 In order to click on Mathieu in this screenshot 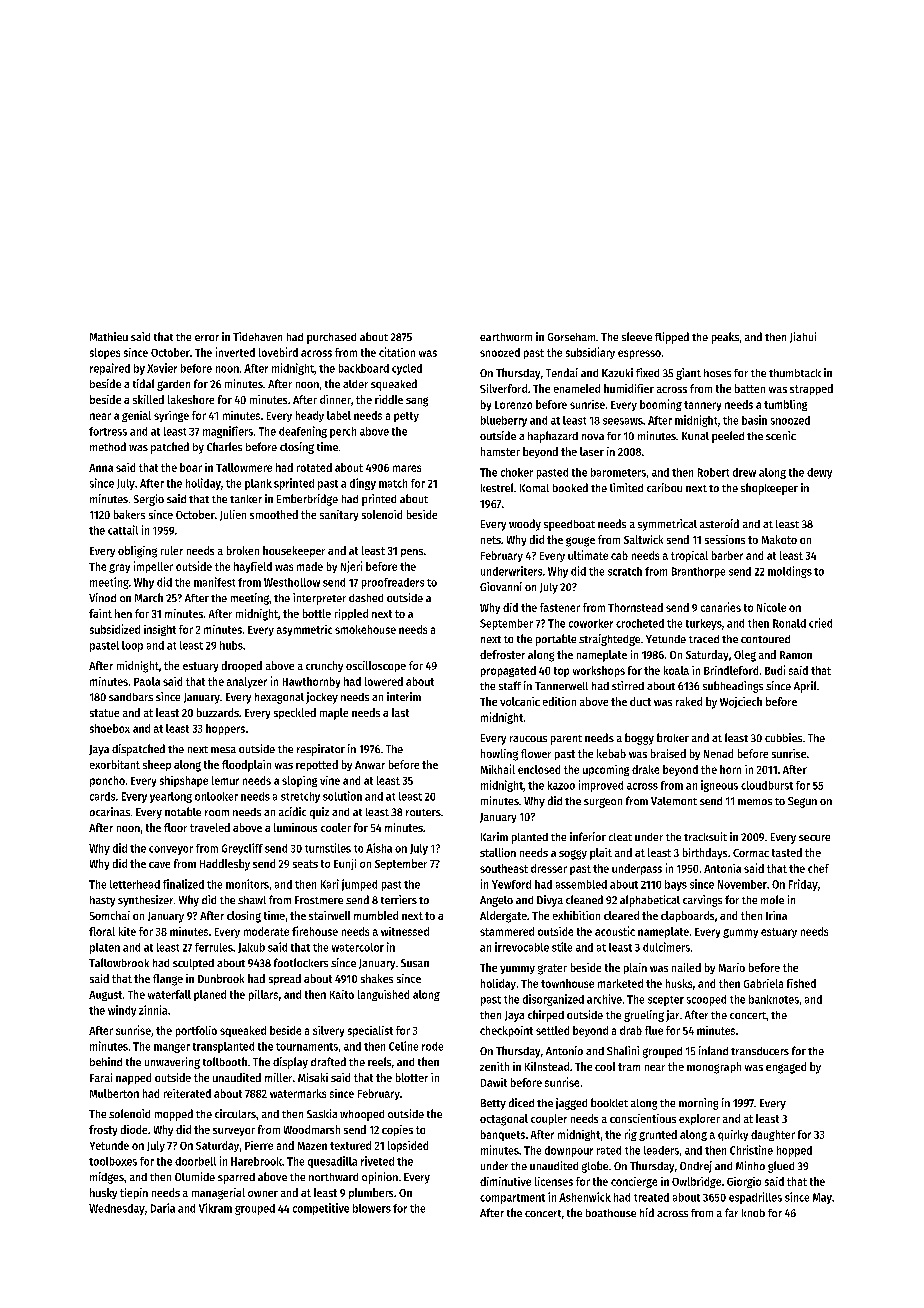, I will do `click(109, 336)`.
